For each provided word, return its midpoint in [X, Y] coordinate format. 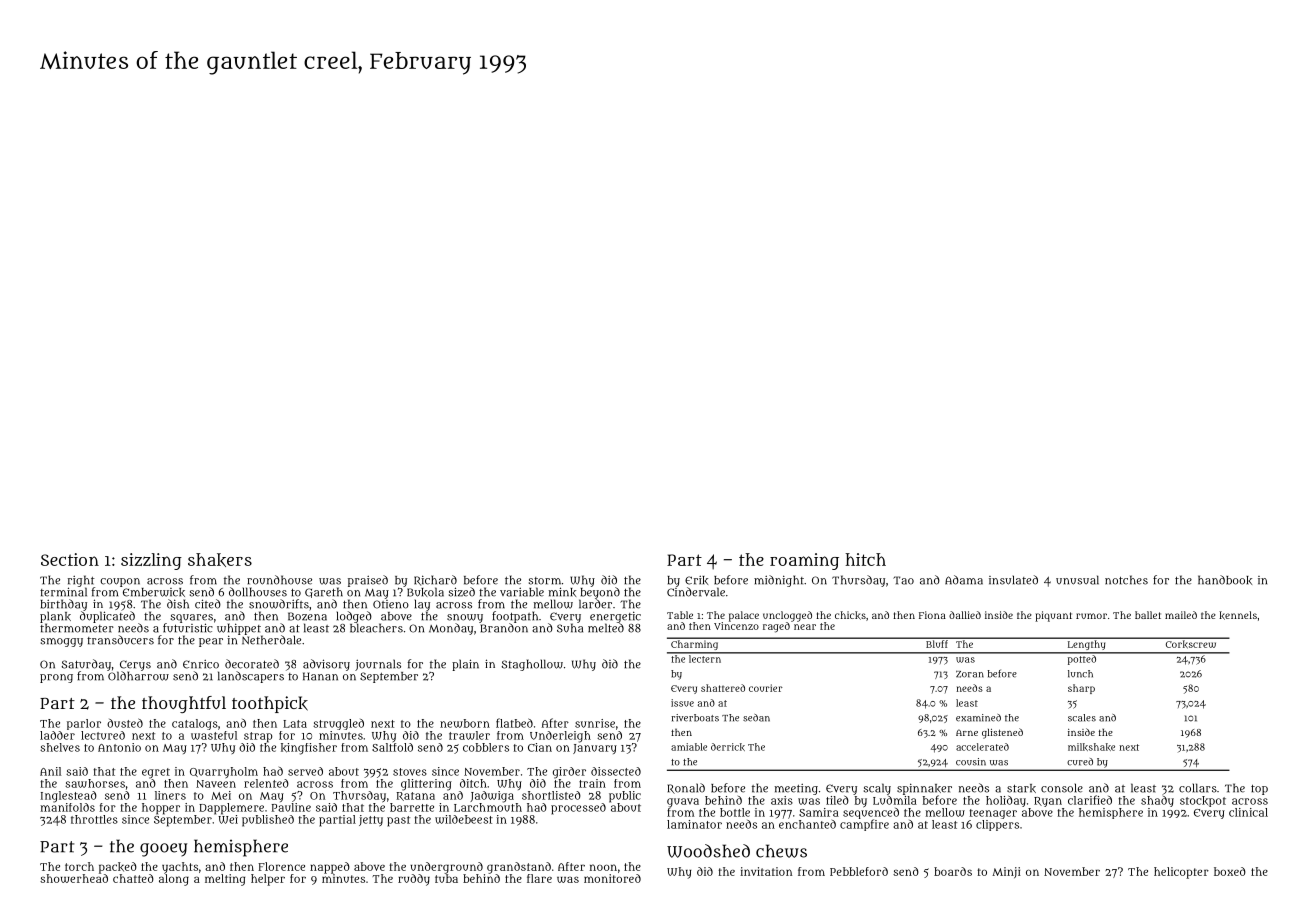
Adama [964, 580]
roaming [804, 561]
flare [539, 878]
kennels [1238, 615]
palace [744, 616]
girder [569, 773]
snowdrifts [279, 604]
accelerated [982, 747]
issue [682, 703]
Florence [281, 866]
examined [978, 718]
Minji [1006, 872]
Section [70, 559]
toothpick [270, 704]
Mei [221, 795]
